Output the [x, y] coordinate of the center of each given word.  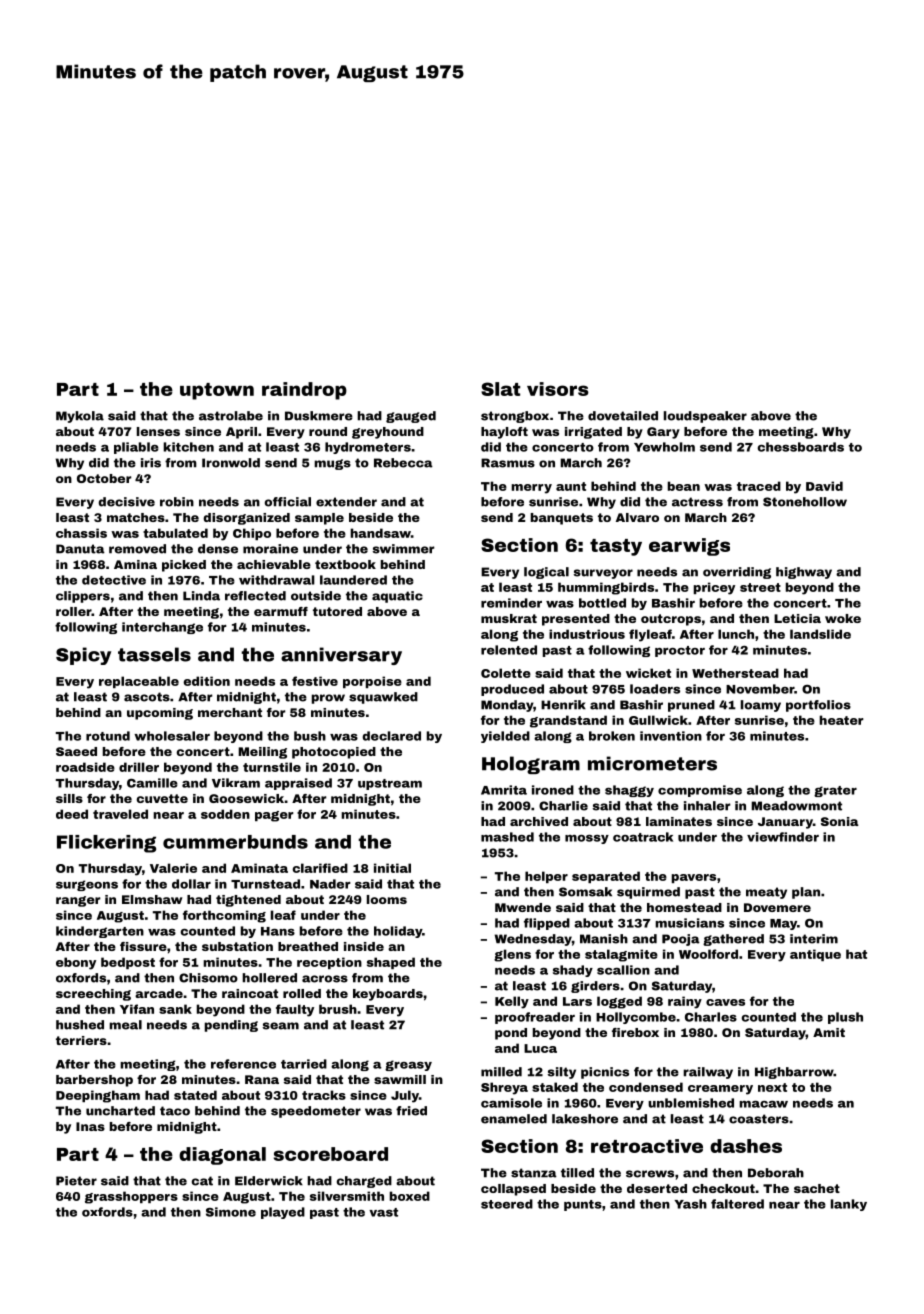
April [241, 433]
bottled [602, 603]
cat [202, 1181]
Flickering [106, 844]
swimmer [404, 549]
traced [759, 486]
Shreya [504, 1088]
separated [606, 877]
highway [804, 573]
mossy [587, 839]
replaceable [139, 682]
